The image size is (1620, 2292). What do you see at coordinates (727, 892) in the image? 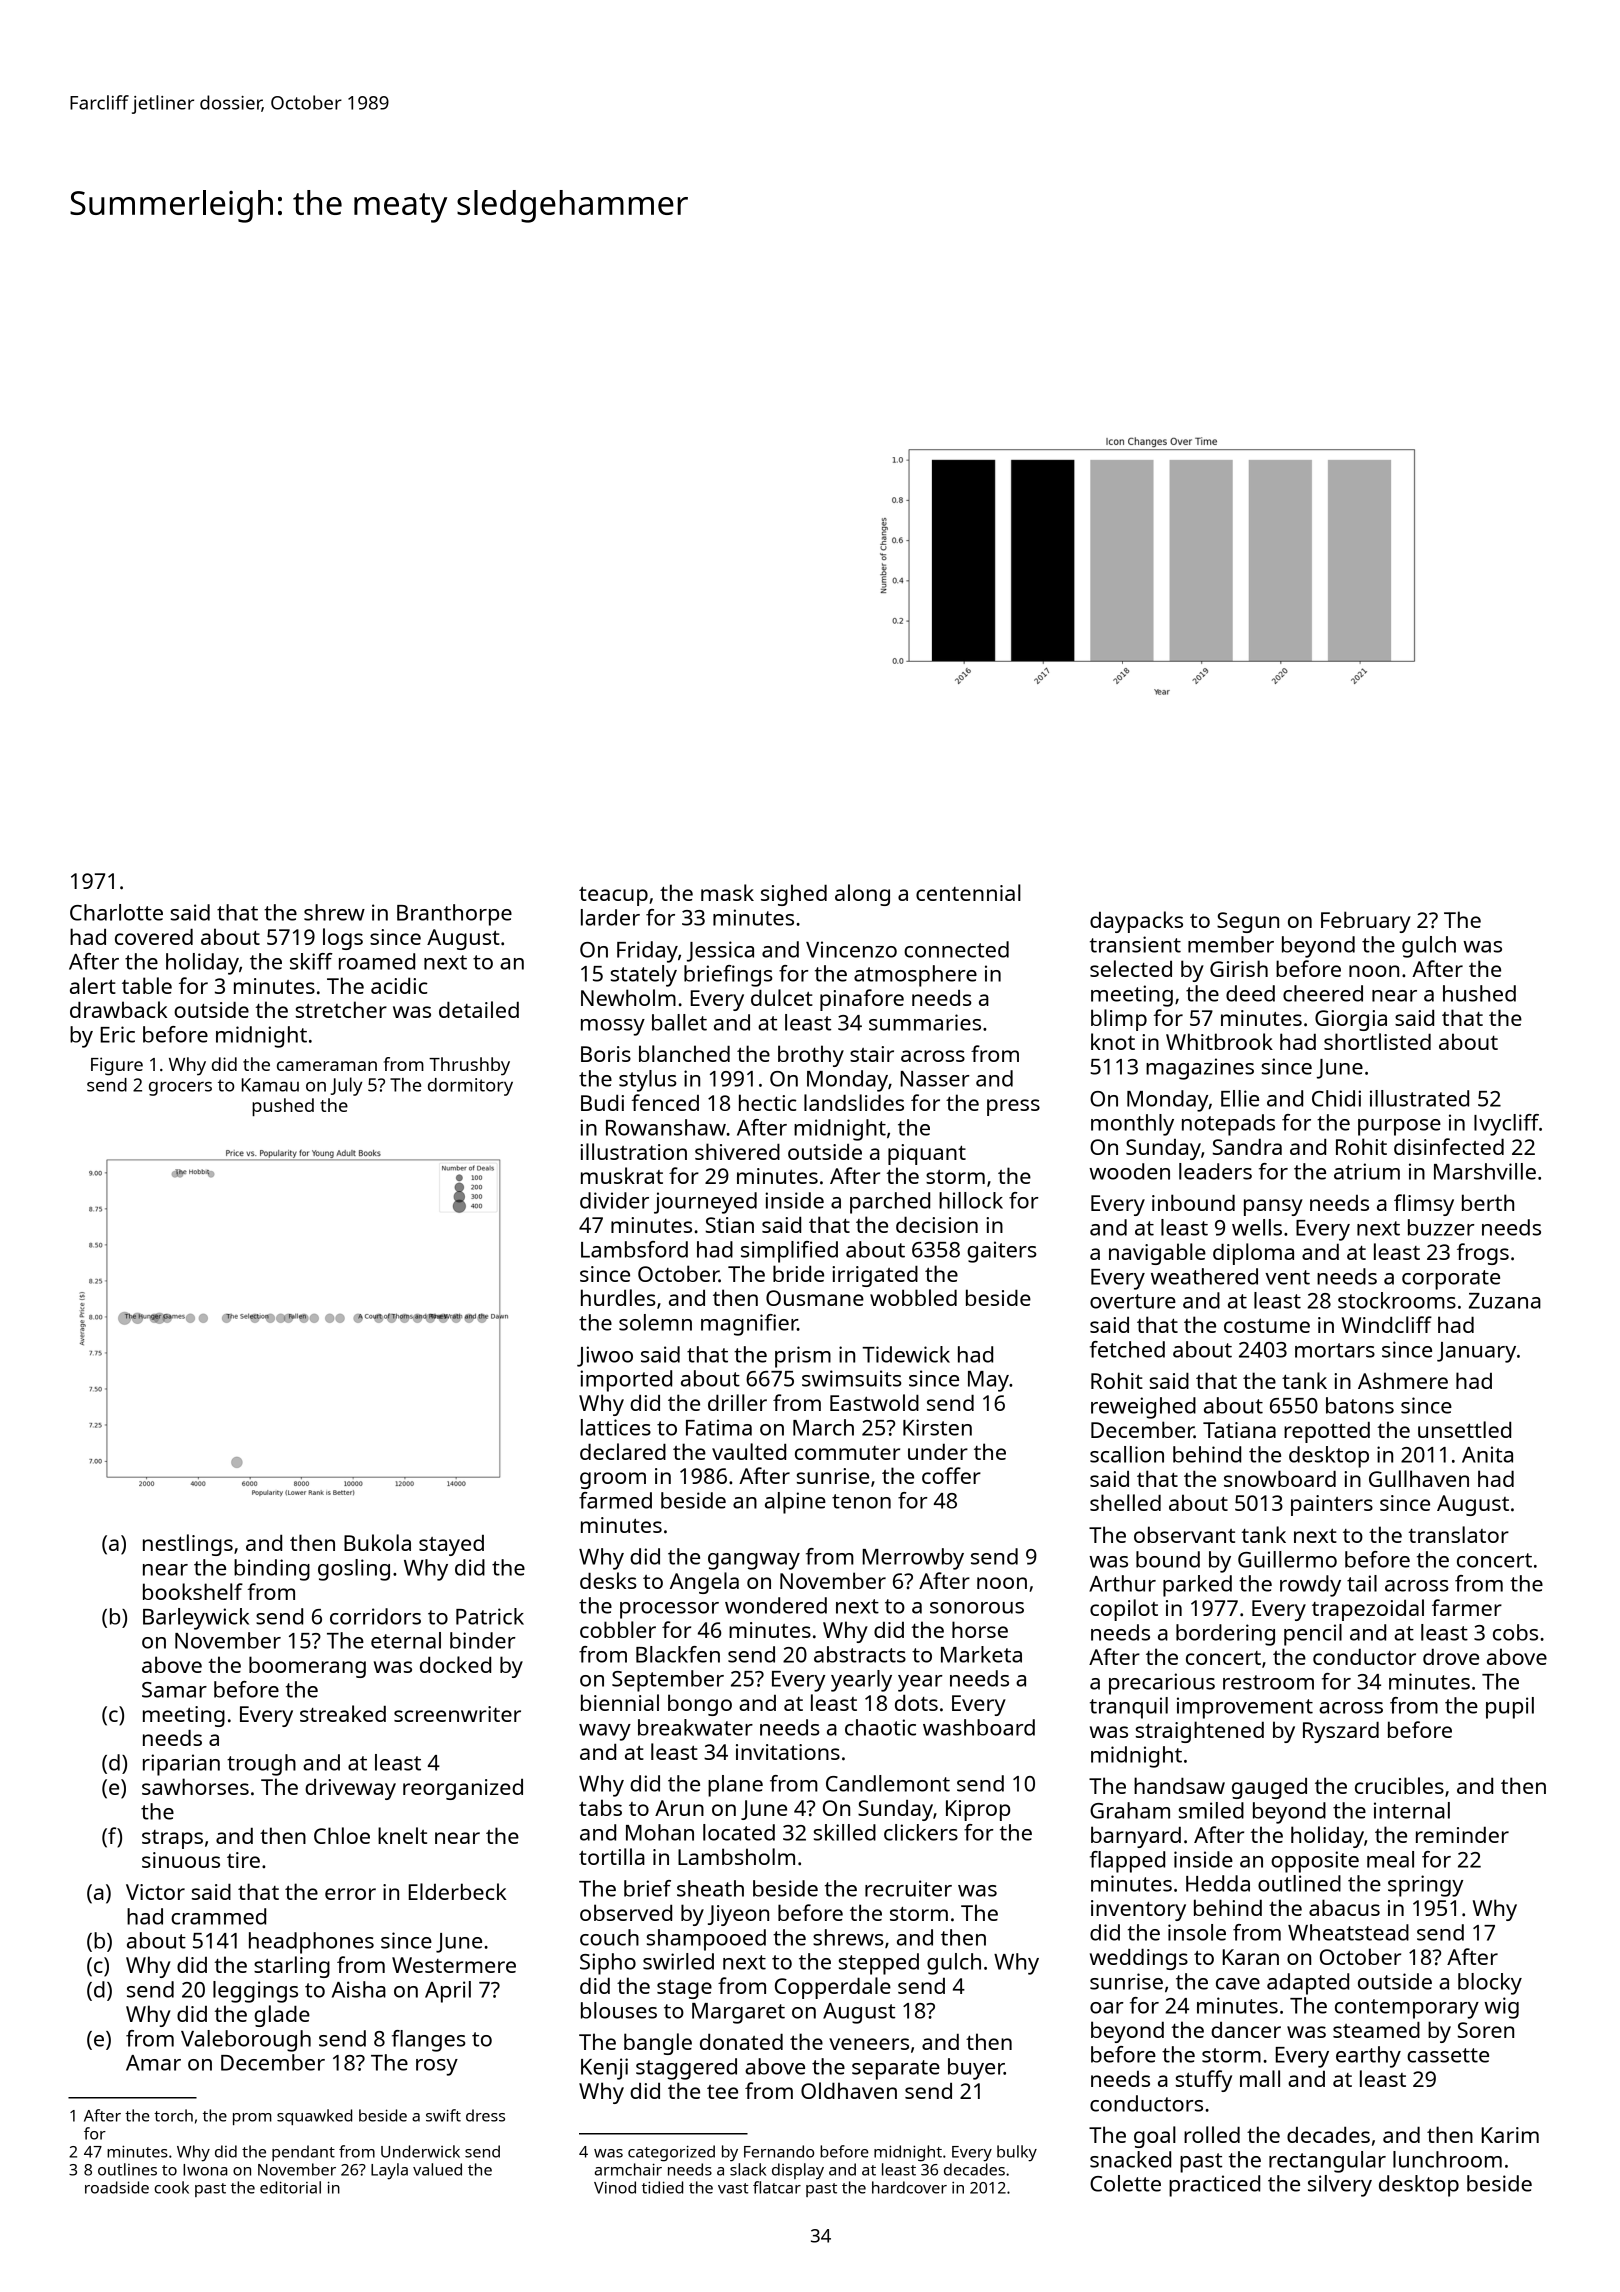
I see `mask` at bounding box center [727, 892].
